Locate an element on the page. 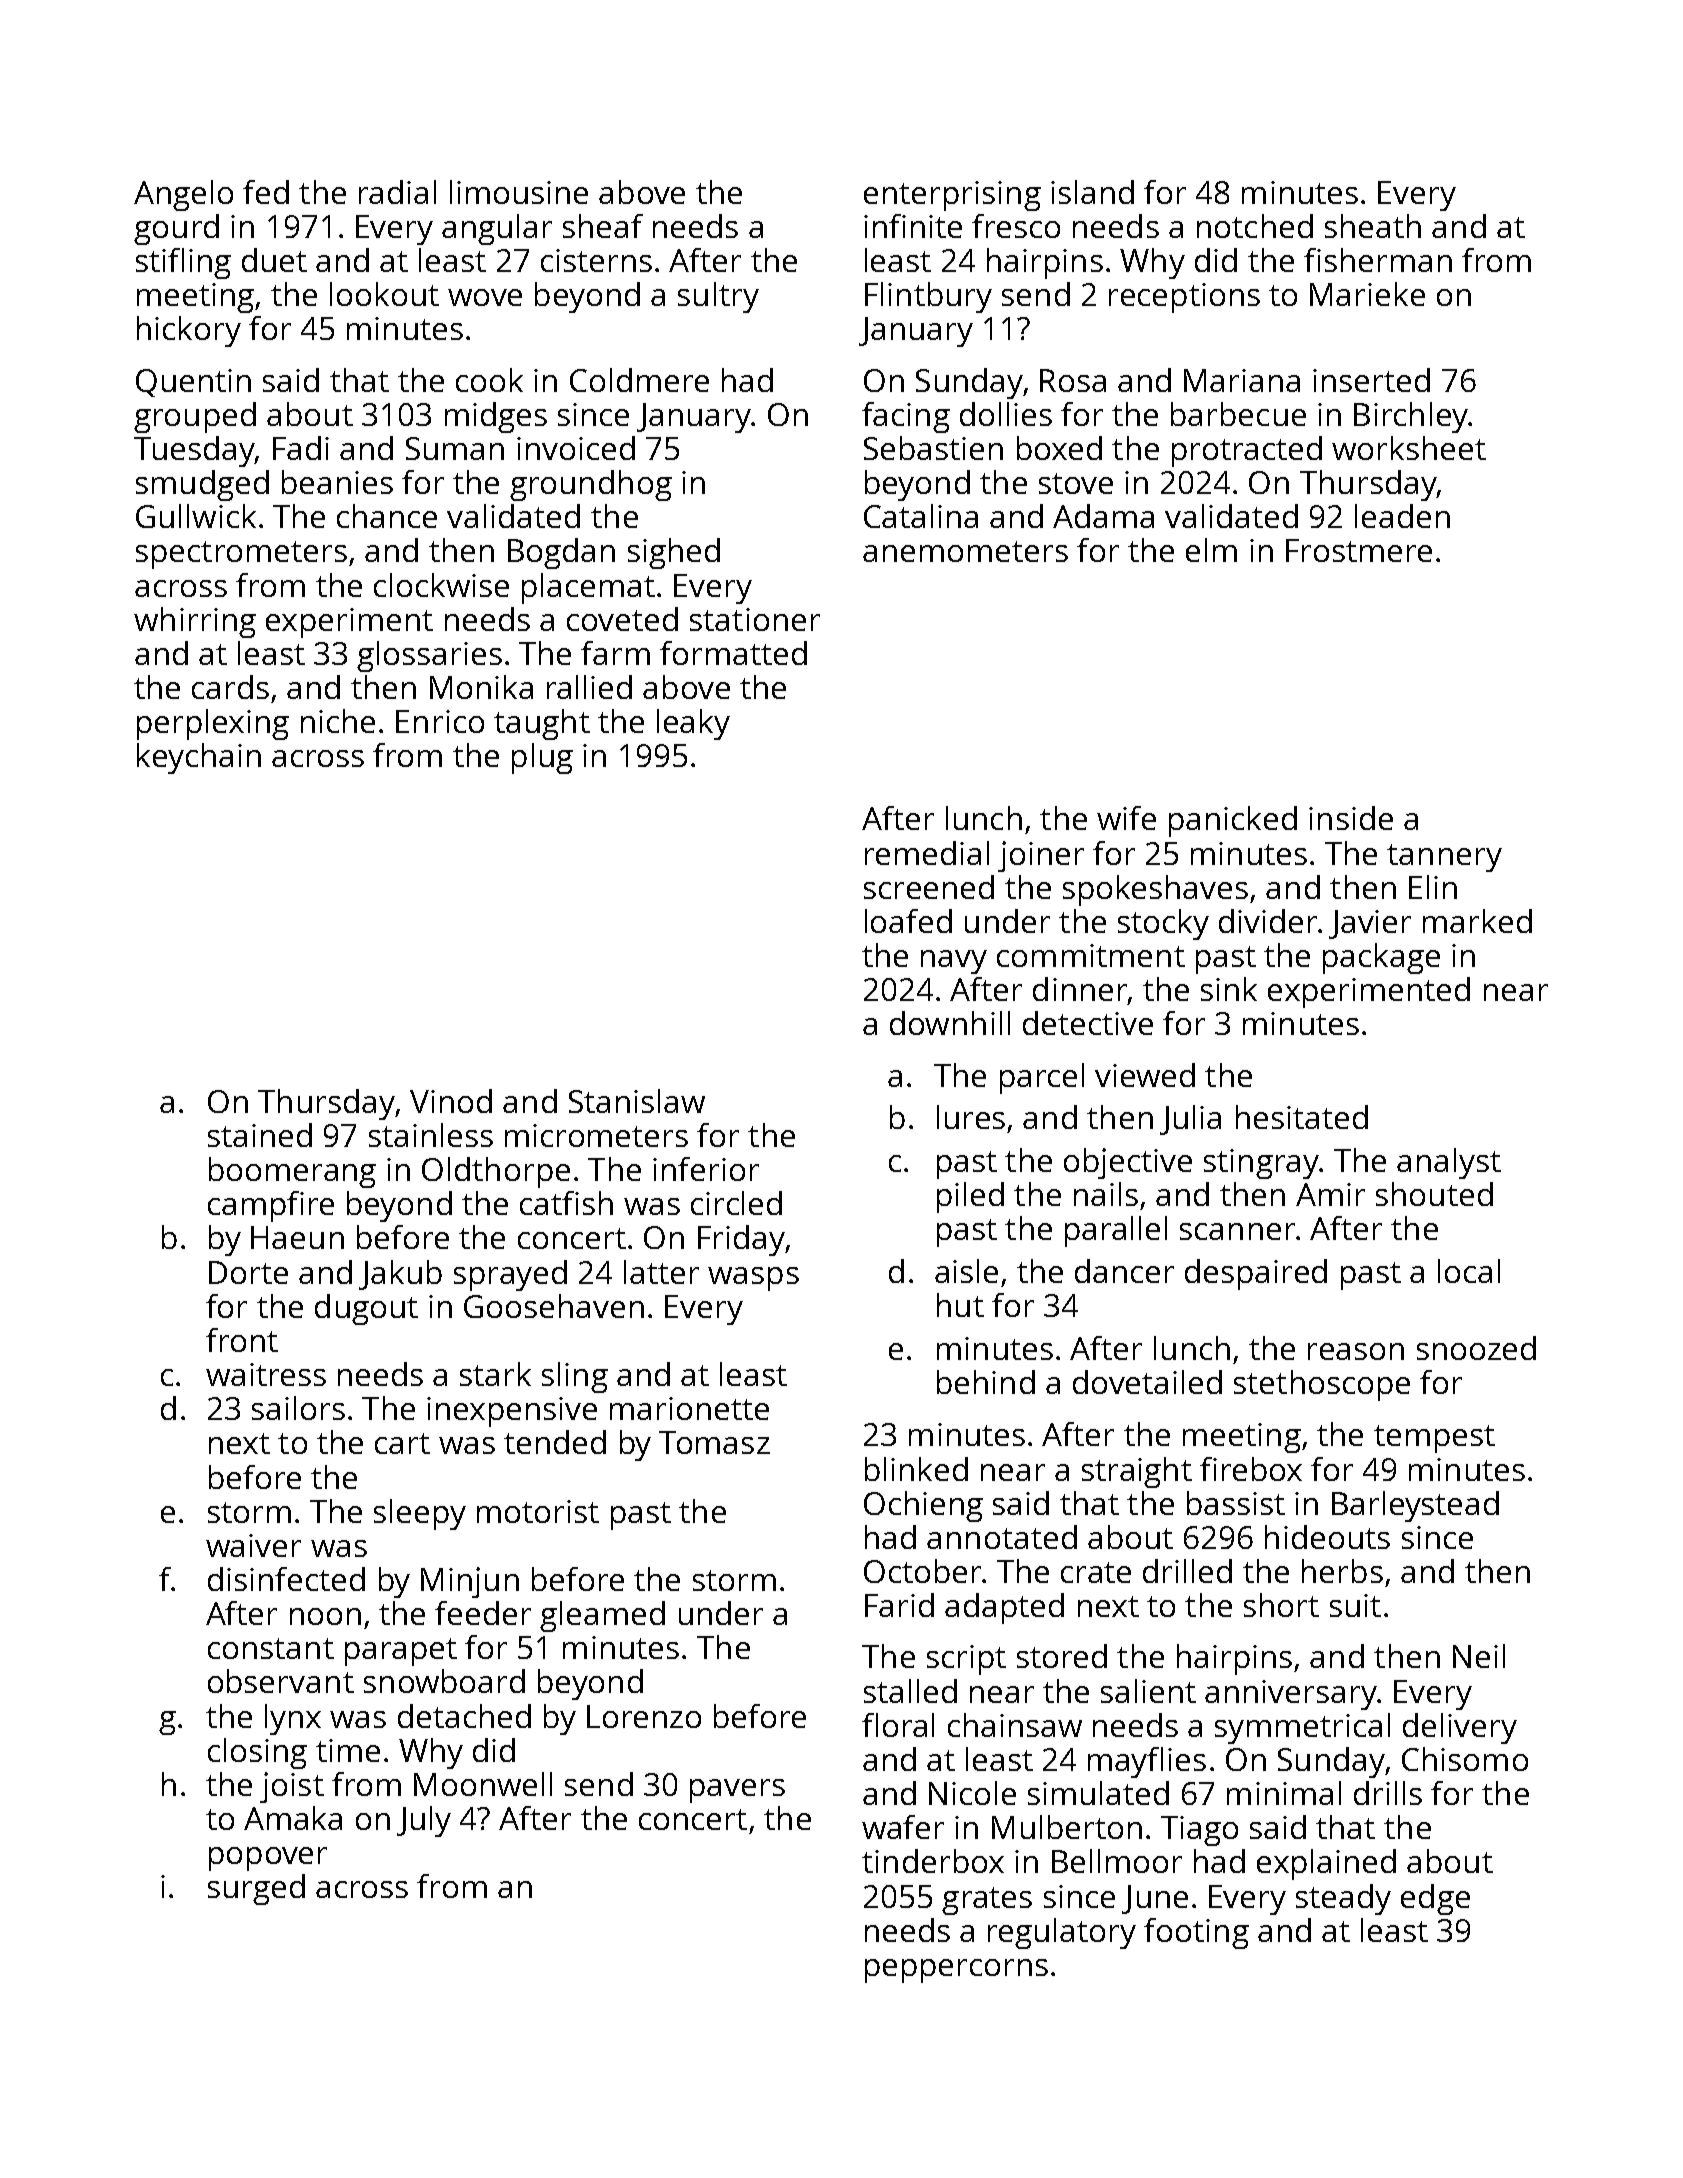  peppercorns is located at coordinates (956, 1971).
